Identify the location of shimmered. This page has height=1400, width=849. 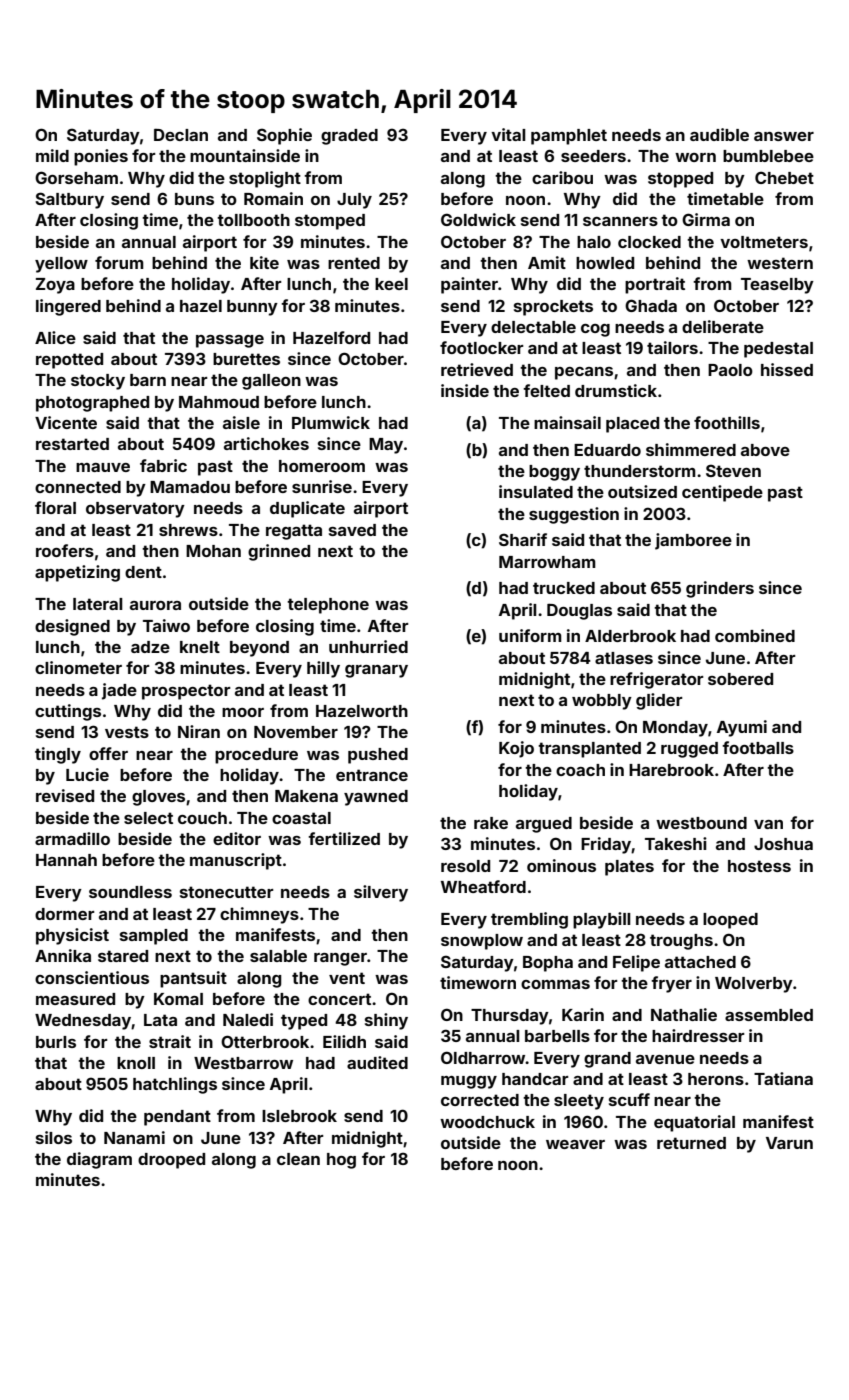
(691, 449).
